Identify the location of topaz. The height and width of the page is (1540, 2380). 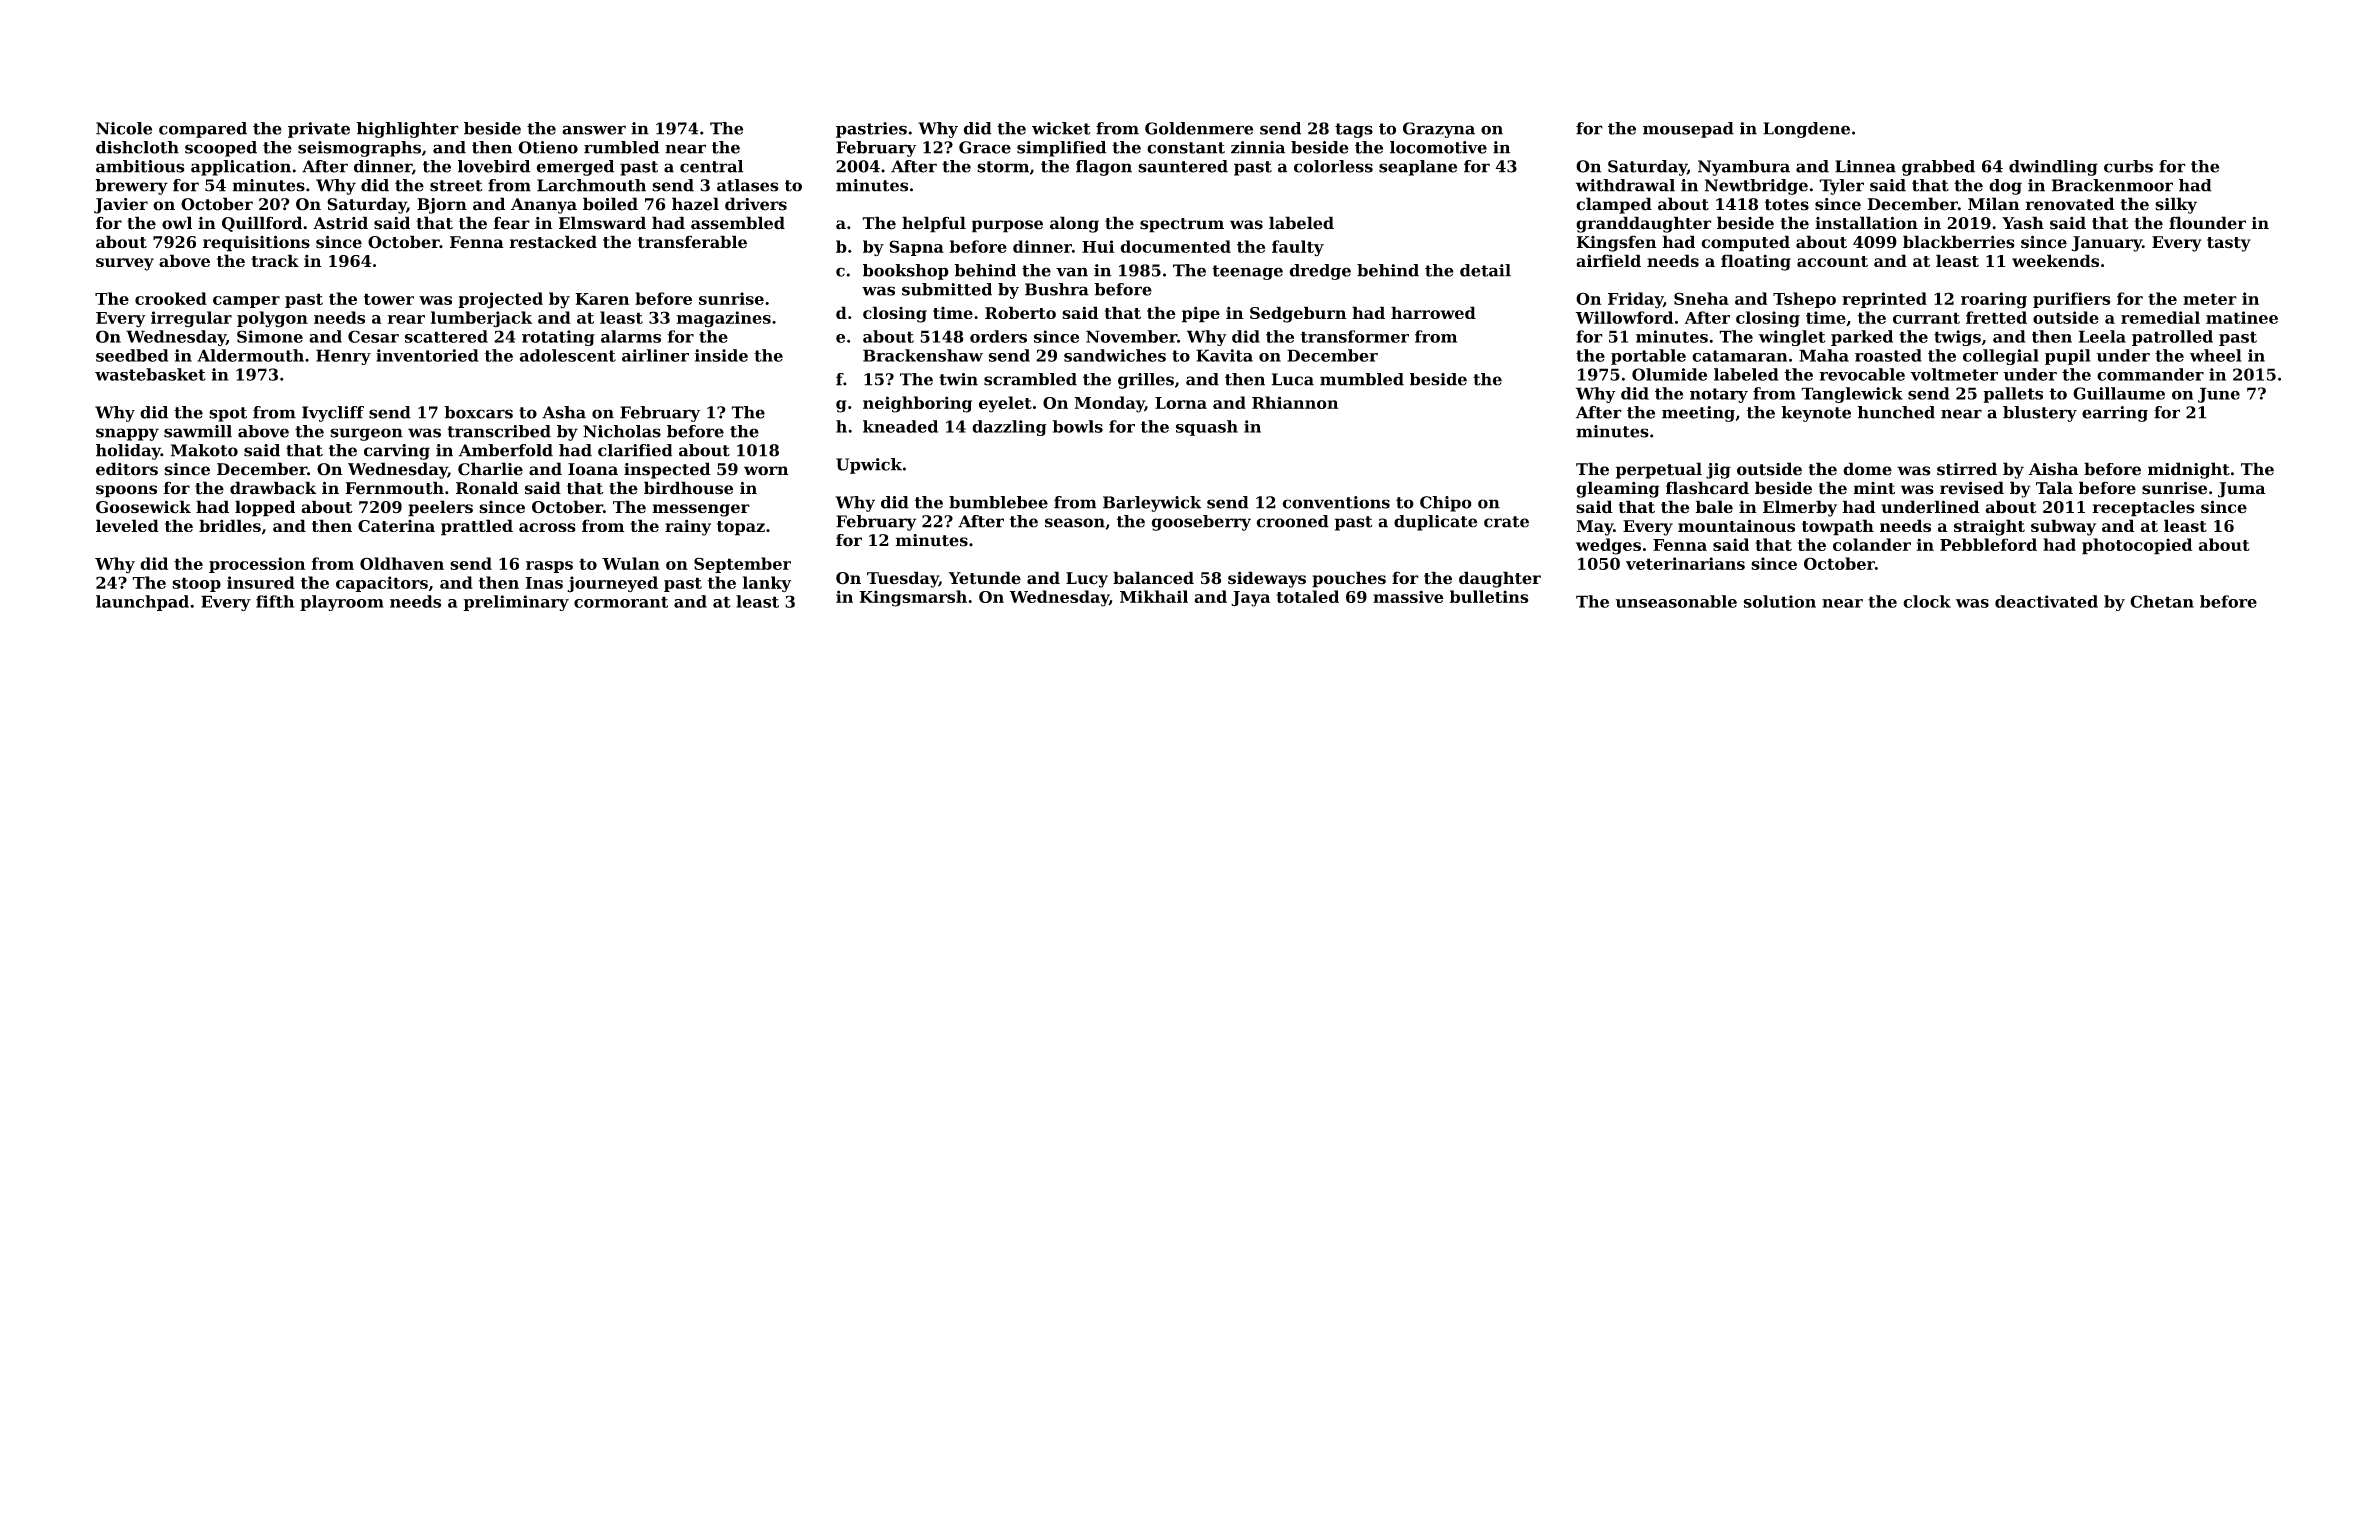
(741, 528).
